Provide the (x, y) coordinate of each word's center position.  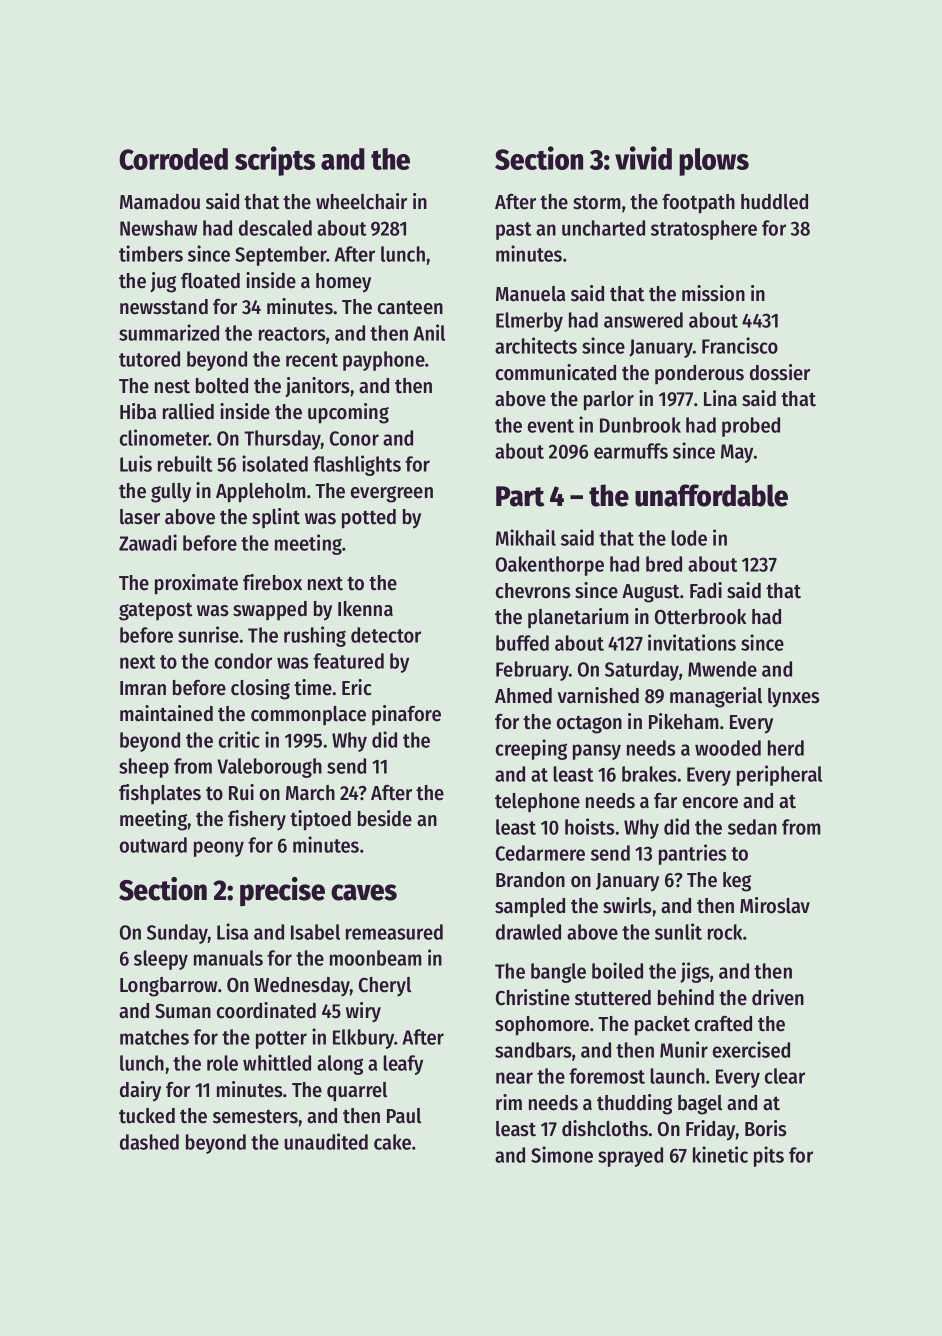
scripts (275, 161)
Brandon (530, 880)
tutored (149, 359)
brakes (649, 774)
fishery (257, 820)
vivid (643, 158)
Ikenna (365, 609)
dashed (149, 1142)
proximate (196, 584)
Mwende (722, 669)
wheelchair (361, 201)
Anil (429, 332)
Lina (720, 398)
